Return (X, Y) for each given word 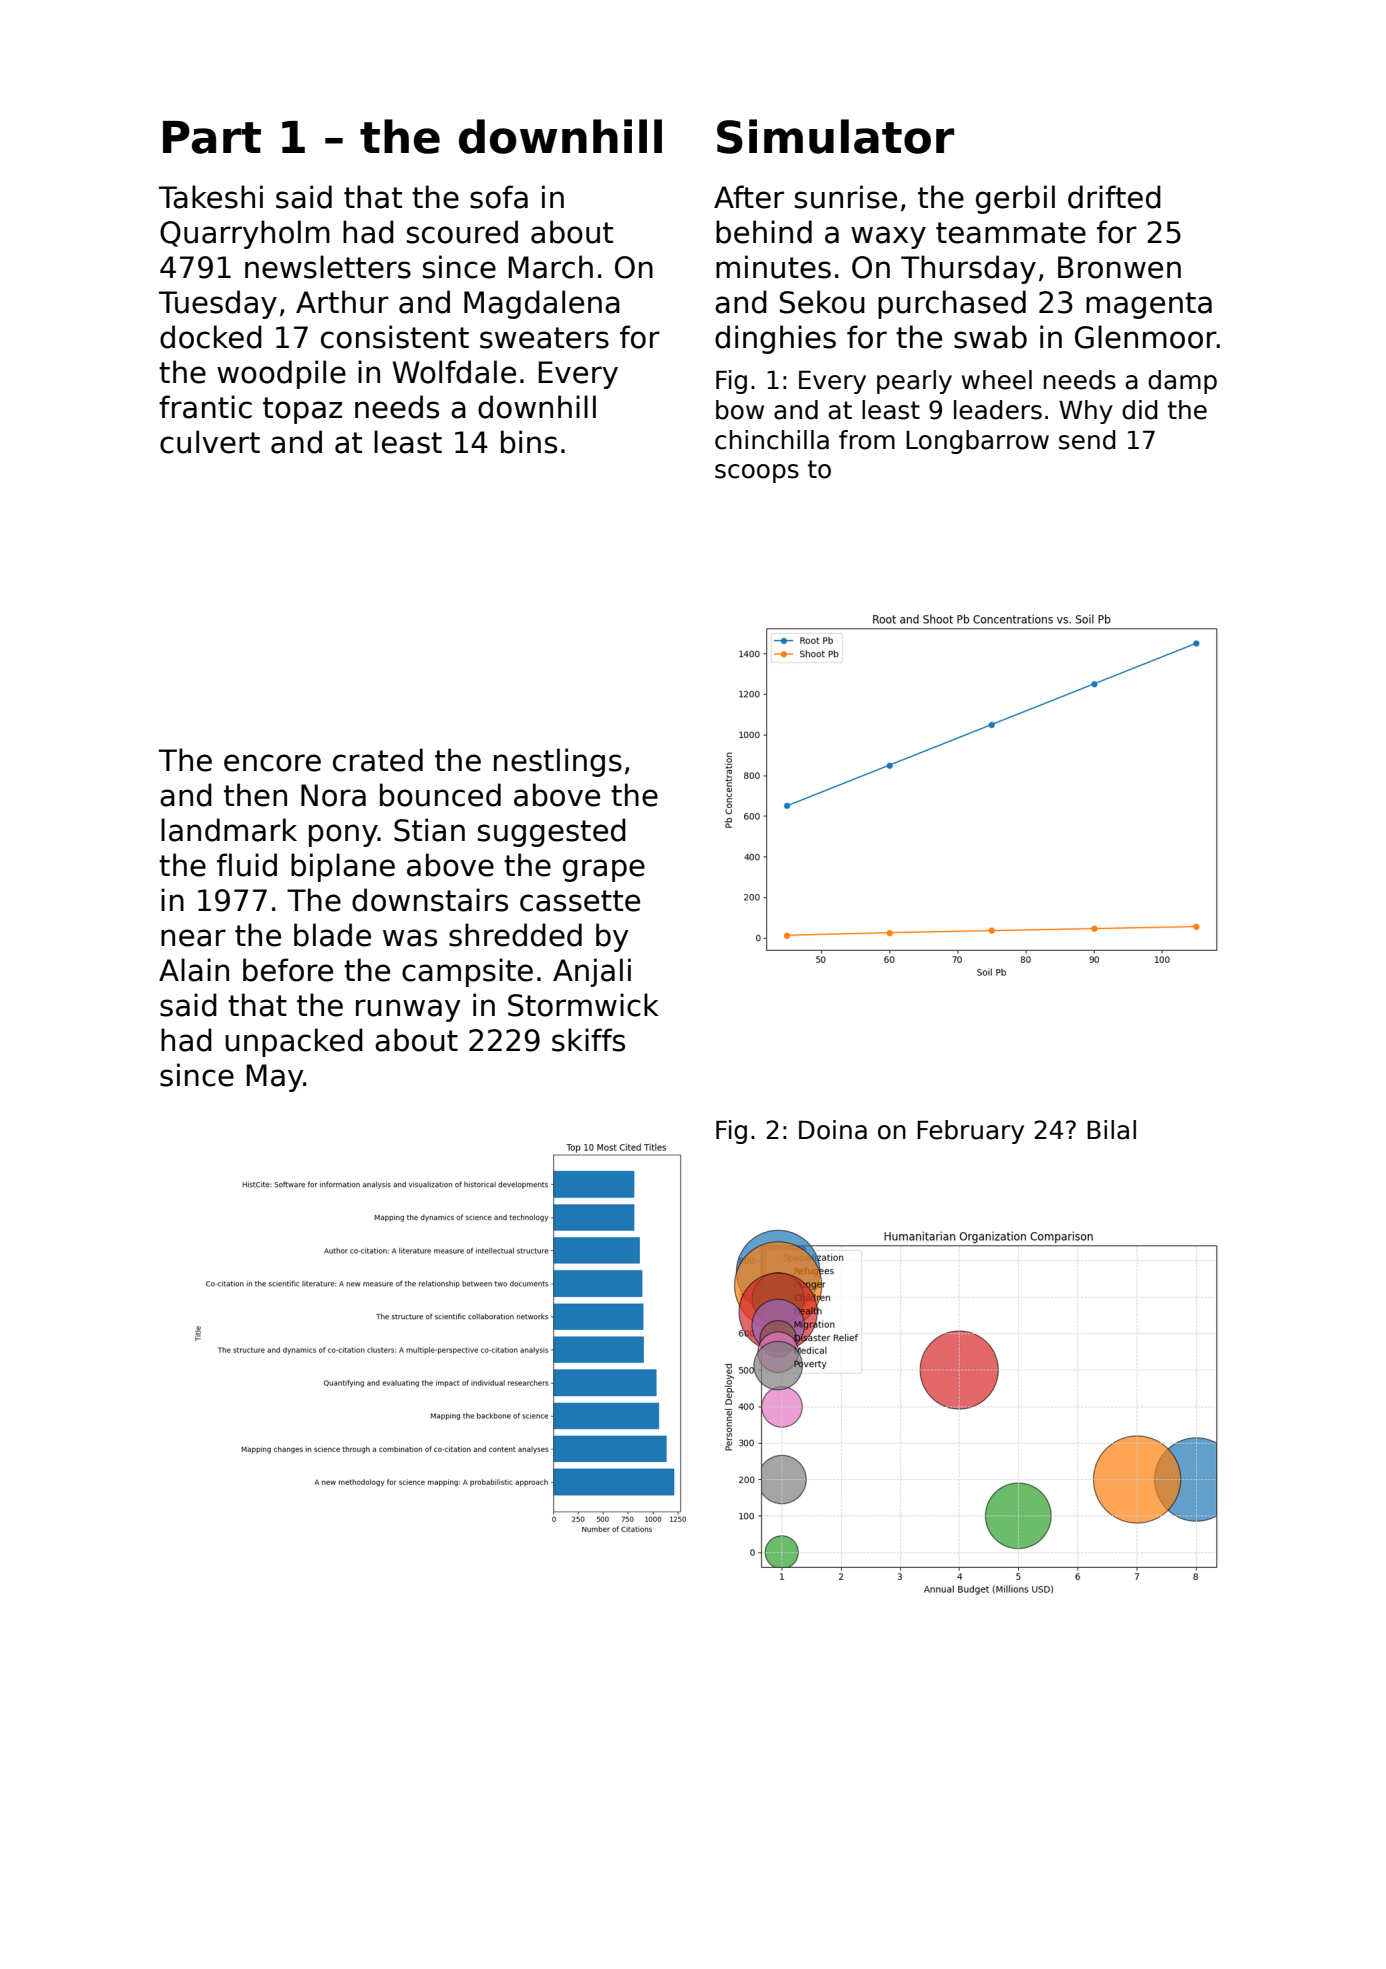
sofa (499, 197)
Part (212, 137)
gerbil (1015, 199)
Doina (833, 1130)
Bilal (1111, 1130)
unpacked (294, 1042)
